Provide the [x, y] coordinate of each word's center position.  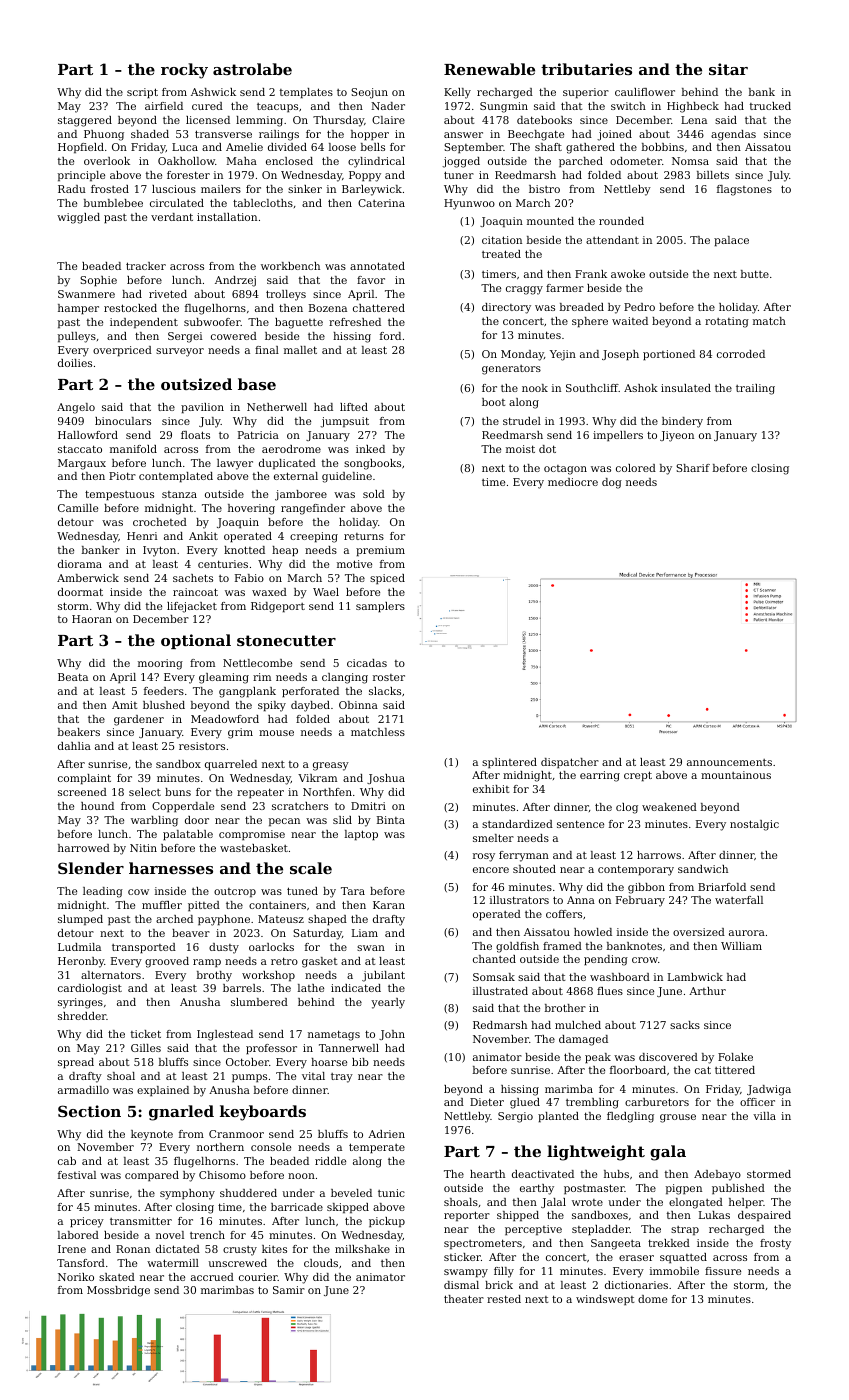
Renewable [489, 69]
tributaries [586, 69]
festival [77, 1175]
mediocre [573, 482]
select [145, 792]
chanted [494, 959]
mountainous [736, 775]
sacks [685, 1025]
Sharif [693, 468]
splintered [509, 763]
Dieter [487, 1102]
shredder [82, 1016]
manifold [133, 449]
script [142, 93]
